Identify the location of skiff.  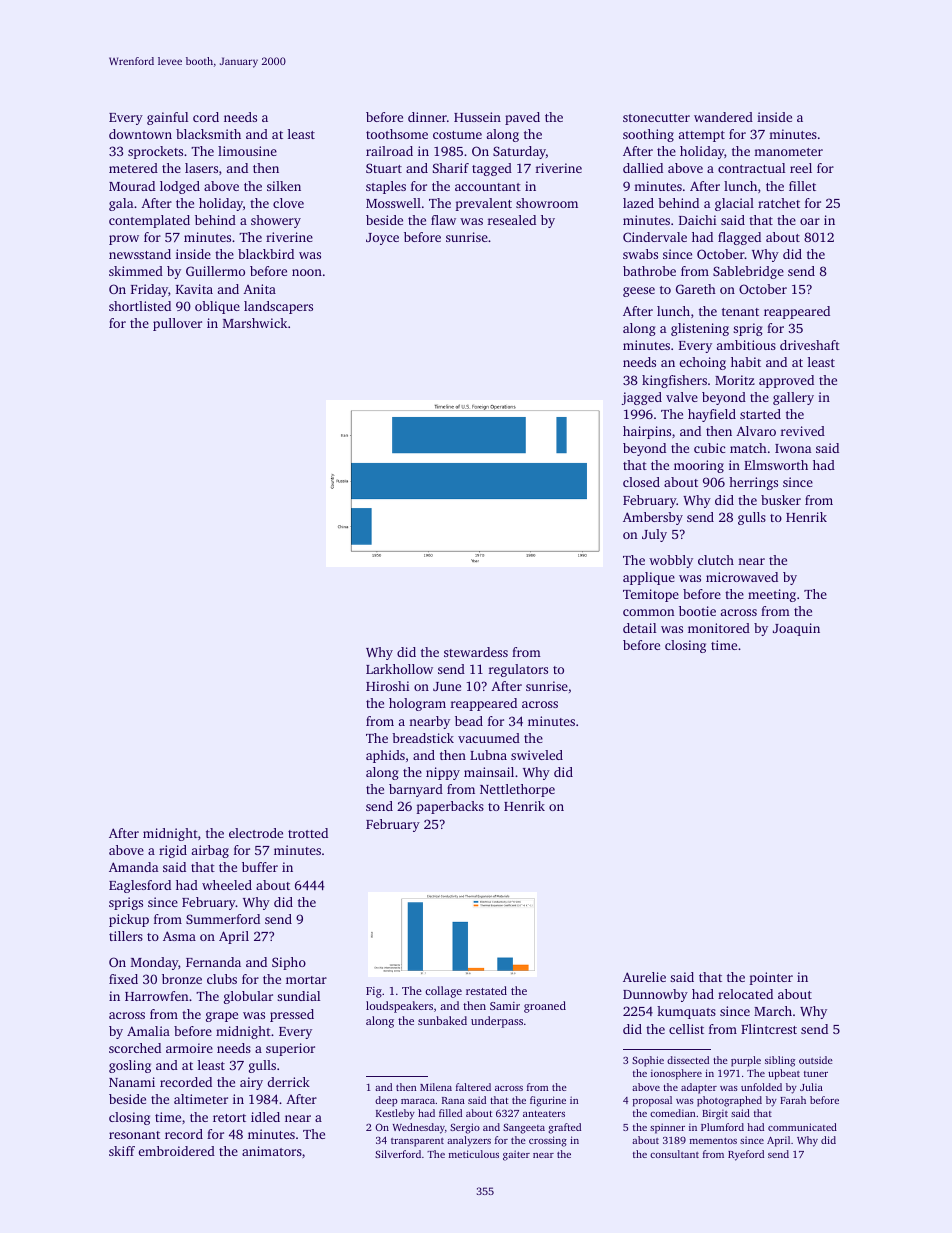
(122, 1151).
